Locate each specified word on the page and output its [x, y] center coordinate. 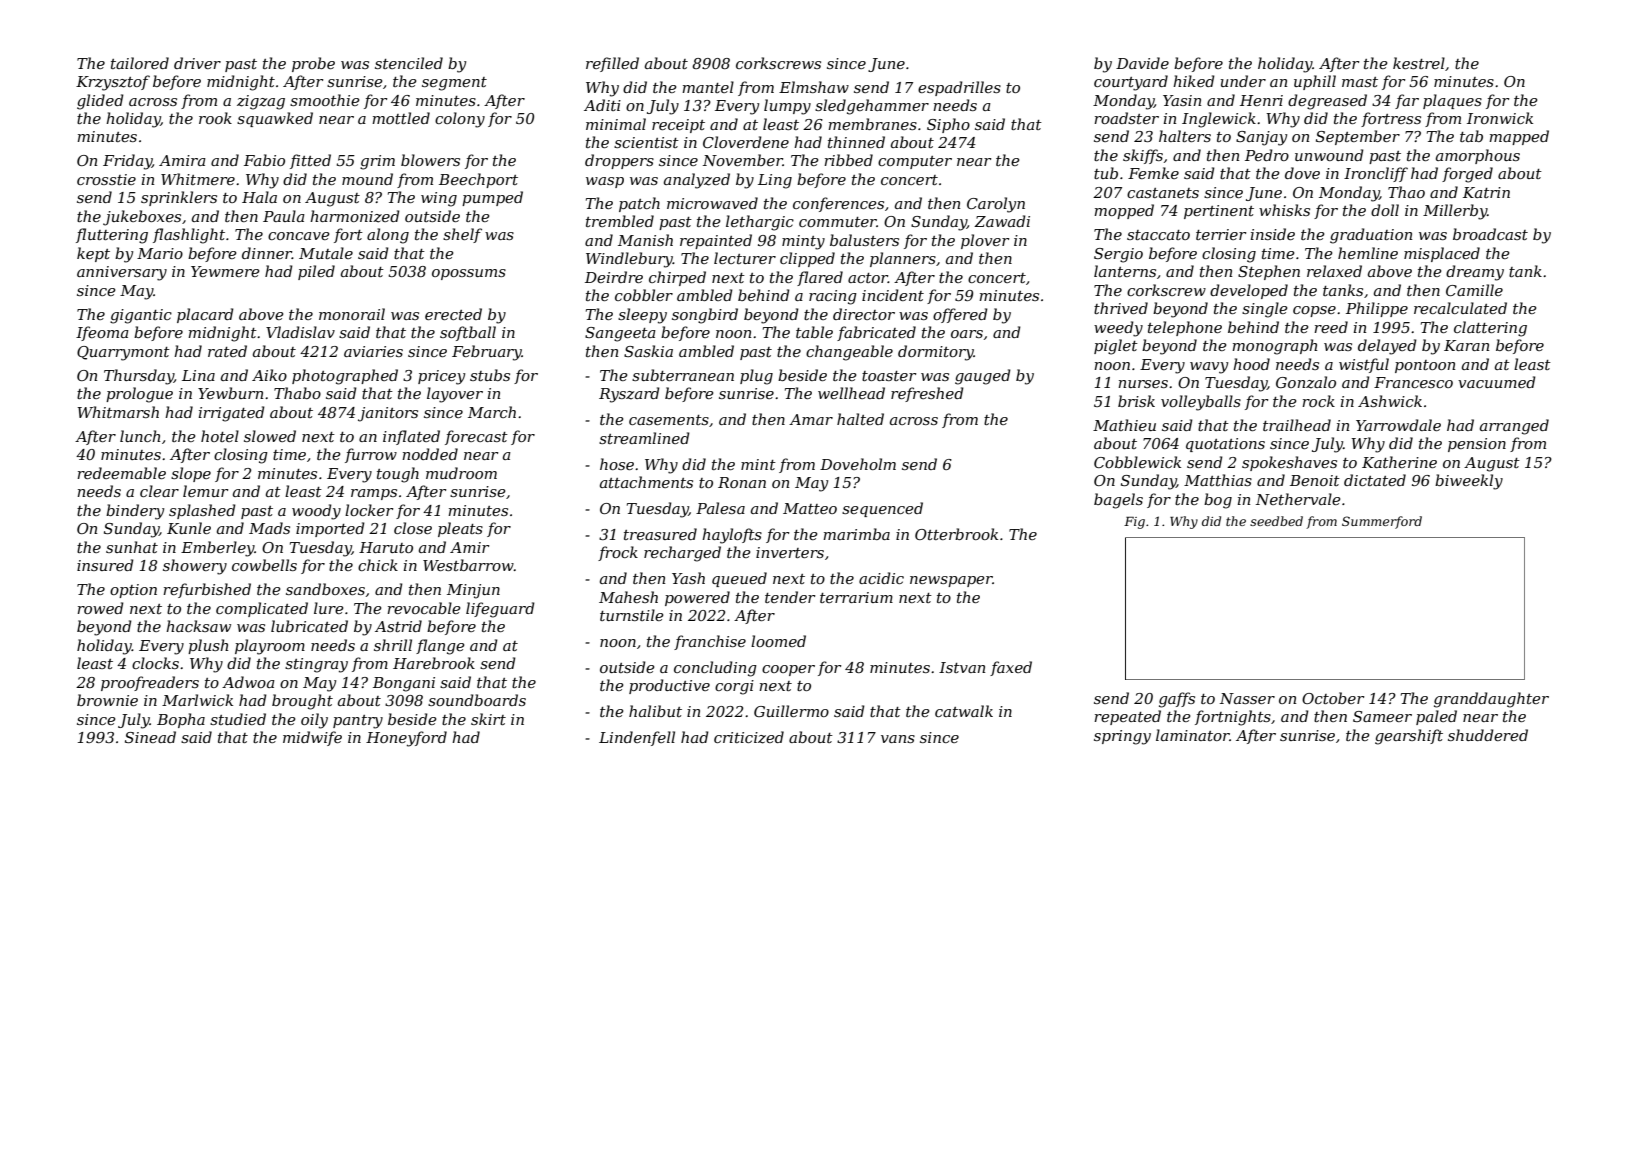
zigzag [261, 102]
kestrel [1419, 63]
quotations [1225, 445]
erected [453, 314]
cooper [788, 670]
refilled [612, 64]
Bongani [404, 684]
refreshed [927, 394]
